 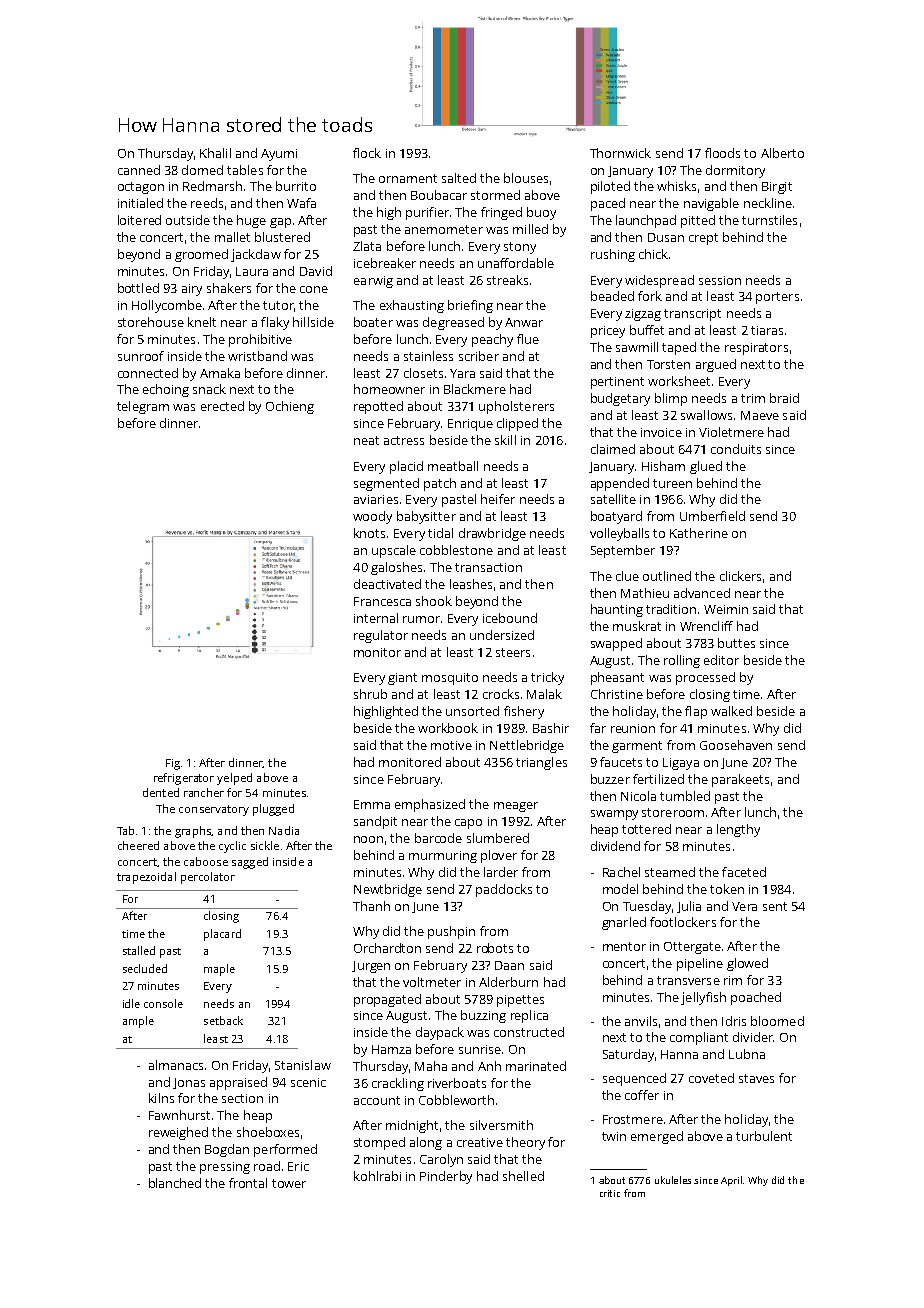 I want to click on salted, so click(x=459, y=178).
